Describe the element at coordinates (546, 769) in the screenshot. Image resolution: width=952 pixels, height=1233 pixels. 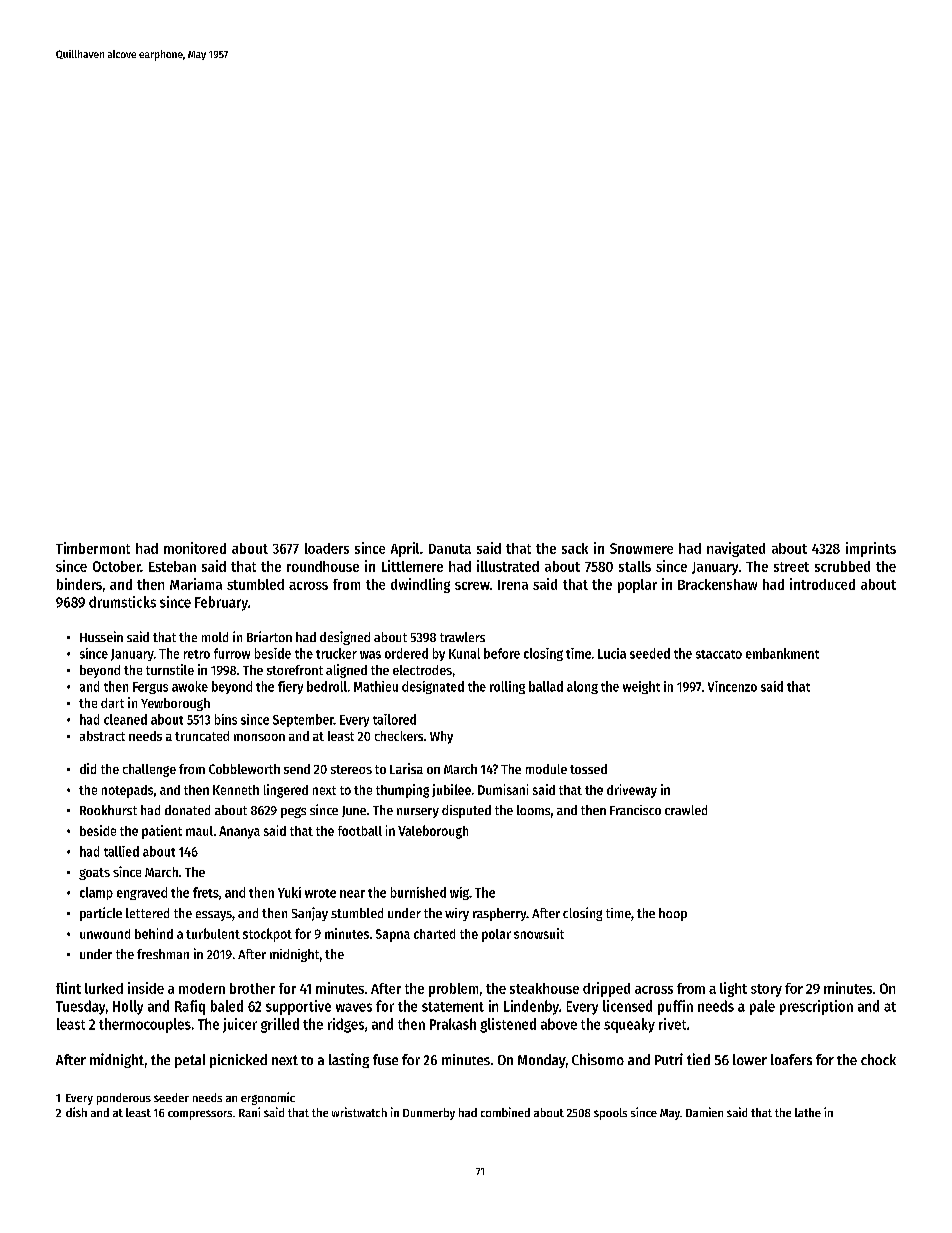
I see `module` at that location.
